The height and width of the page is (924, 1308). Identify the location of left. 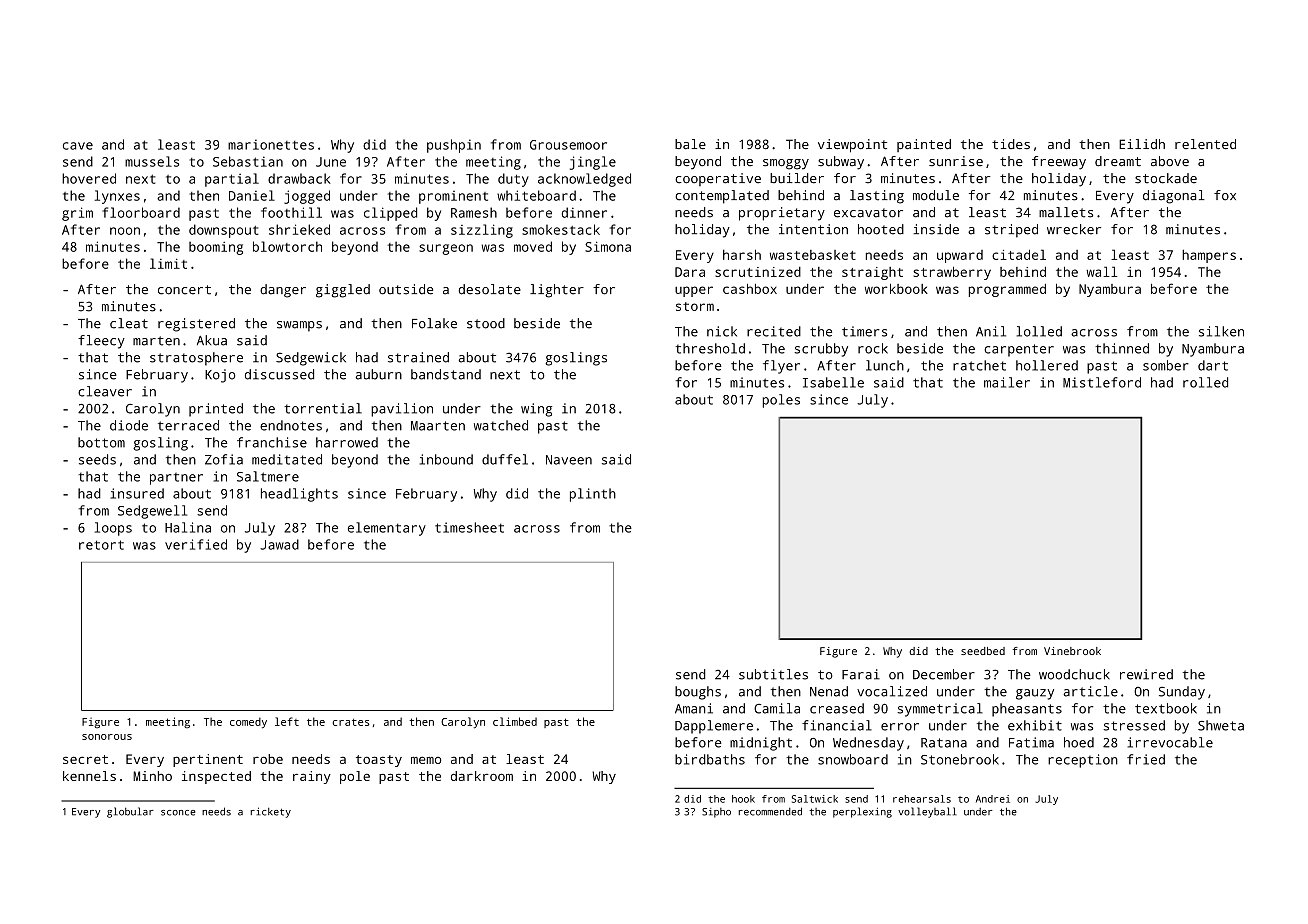
(287, 721).
